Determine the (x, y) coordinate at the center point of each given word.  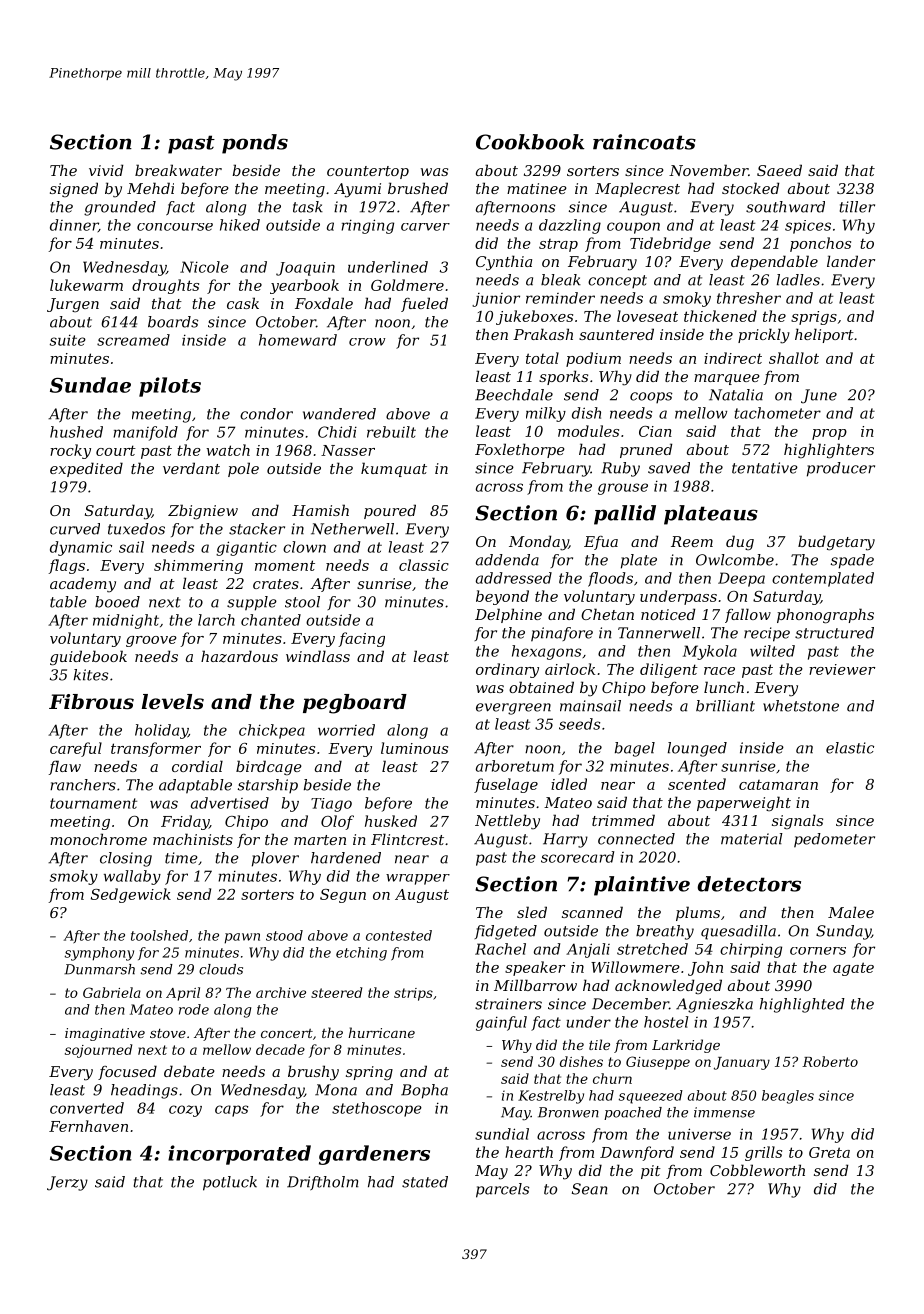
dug (740, 542)
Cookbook (530, 142)
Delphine (508, 615)
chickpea (272, 731)
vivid (106, 170)
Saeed (779, 170)
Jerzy (67, 1183)
